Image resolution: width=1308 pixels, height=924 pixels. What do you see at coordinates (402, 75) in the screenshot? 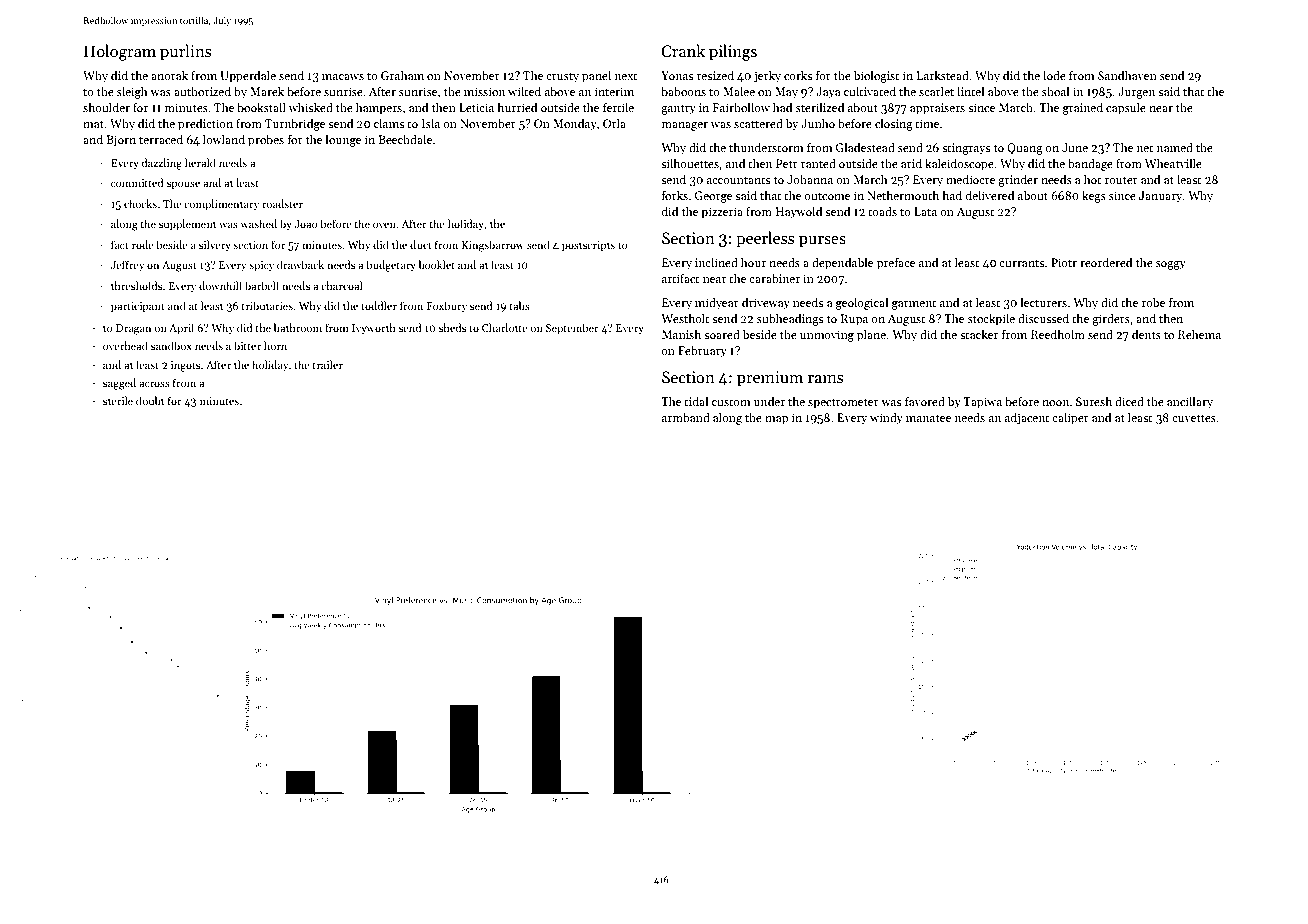
I see `Graham` at bounding box center [402, 75].
